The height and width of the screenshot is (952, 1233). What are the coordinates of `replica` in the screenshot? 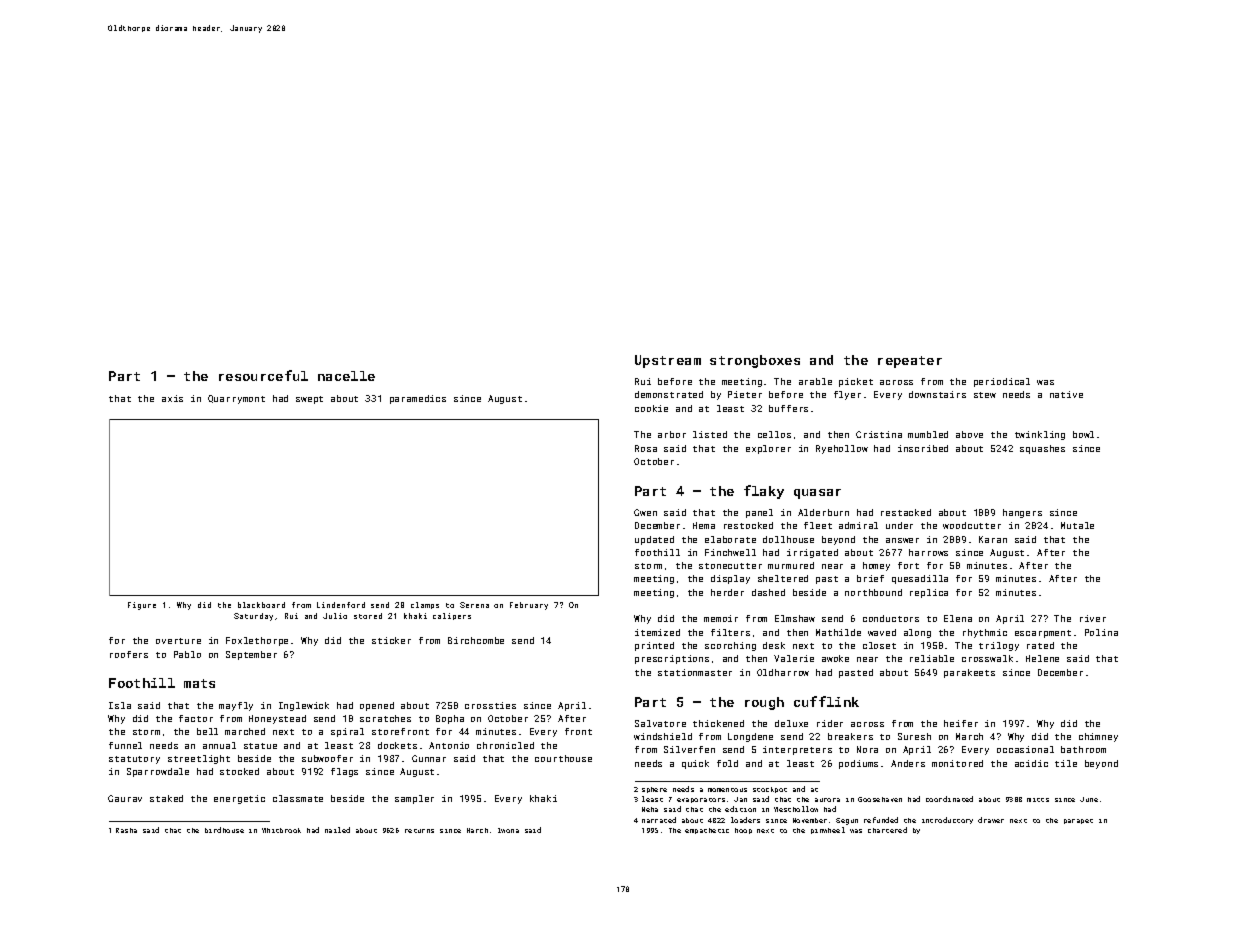 It's located at (929, 593).
